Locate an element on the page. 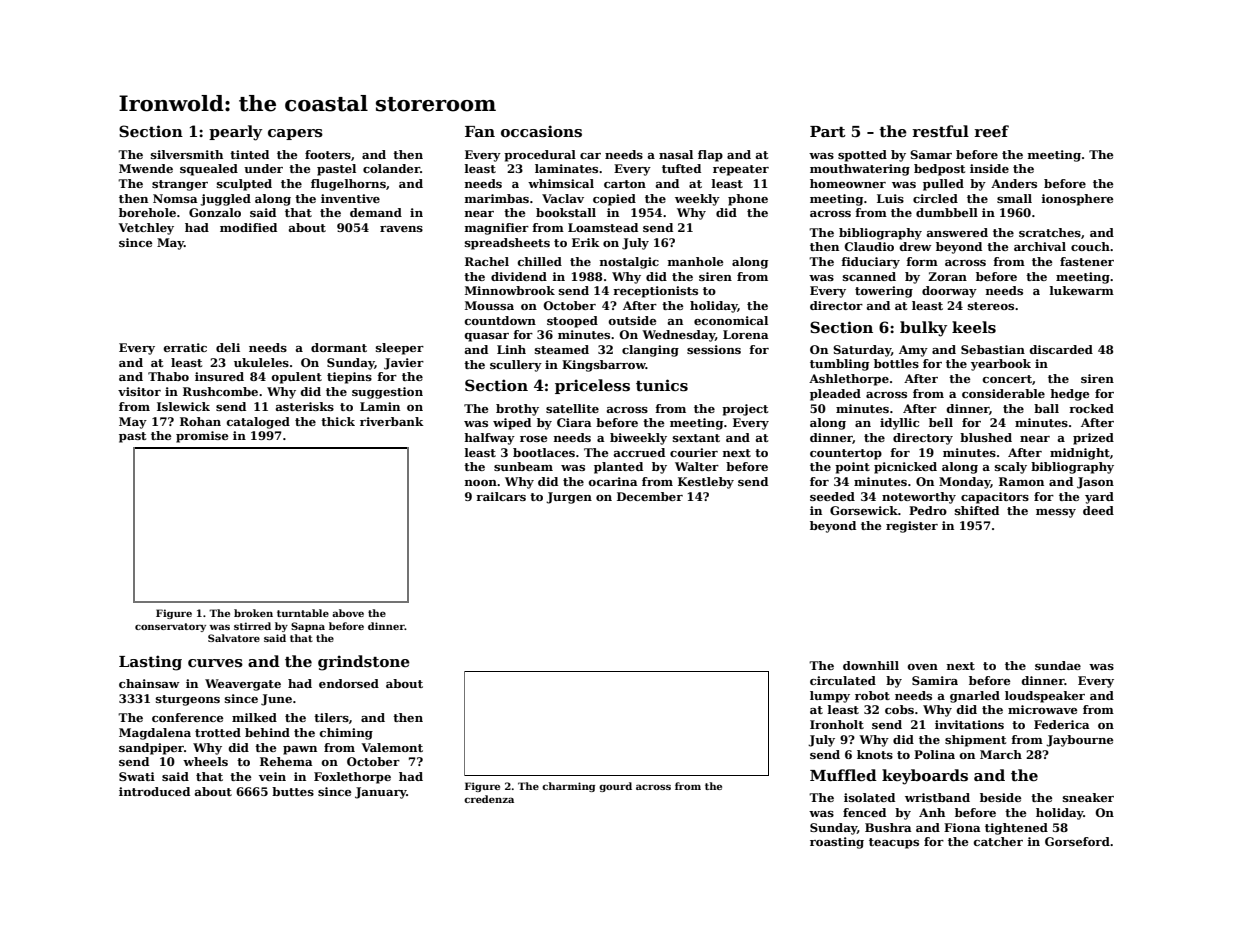 Image resolution: width=1233 pixels, height=952 pixels. manhole is located at coordinates (695, 261).
